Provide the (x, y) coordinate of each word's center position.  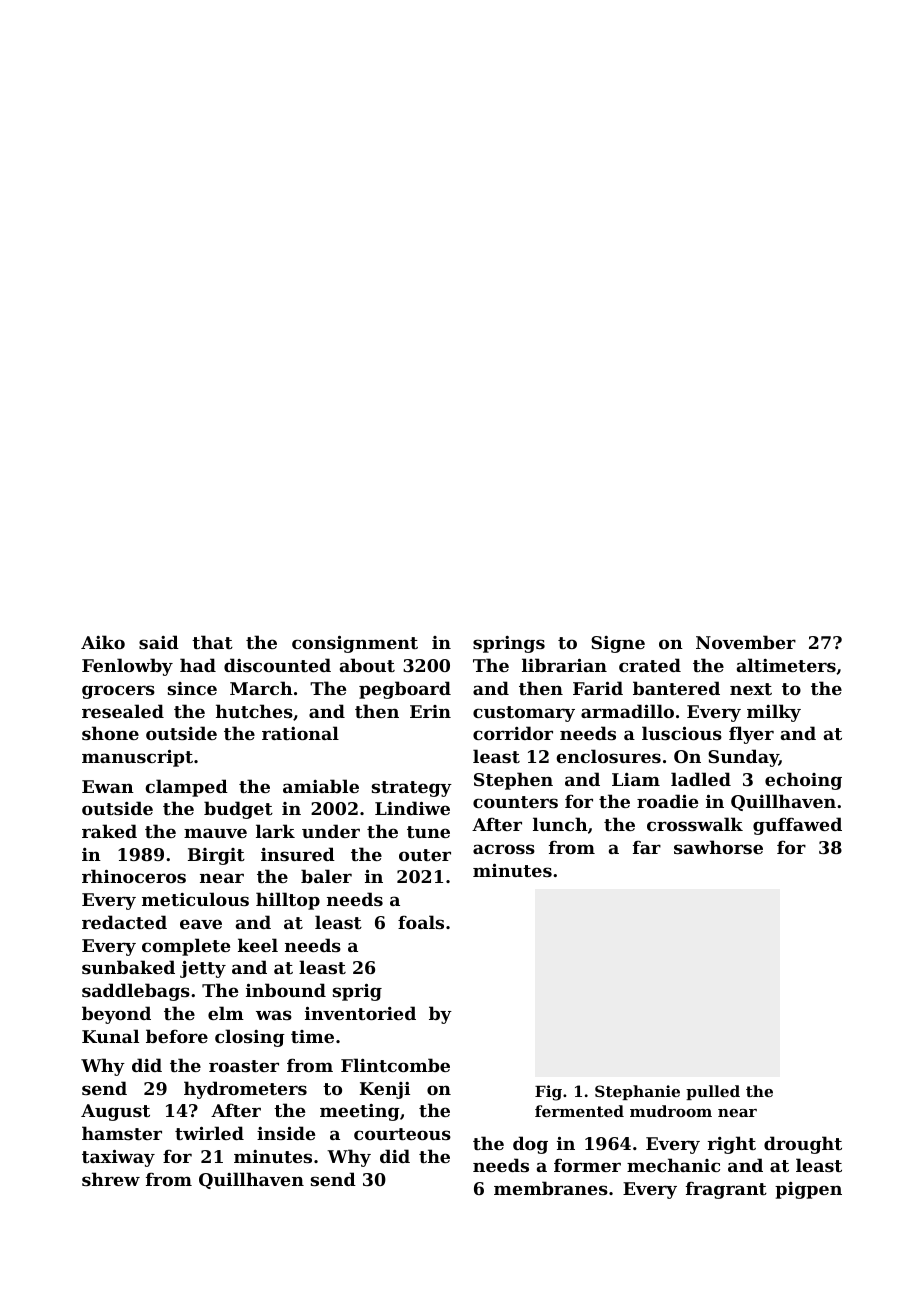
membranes (551, 1188)
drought (803, 1145)
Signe (618, 644)
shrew (111, 1179)
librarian (564, 665)
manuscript (137, 758)
